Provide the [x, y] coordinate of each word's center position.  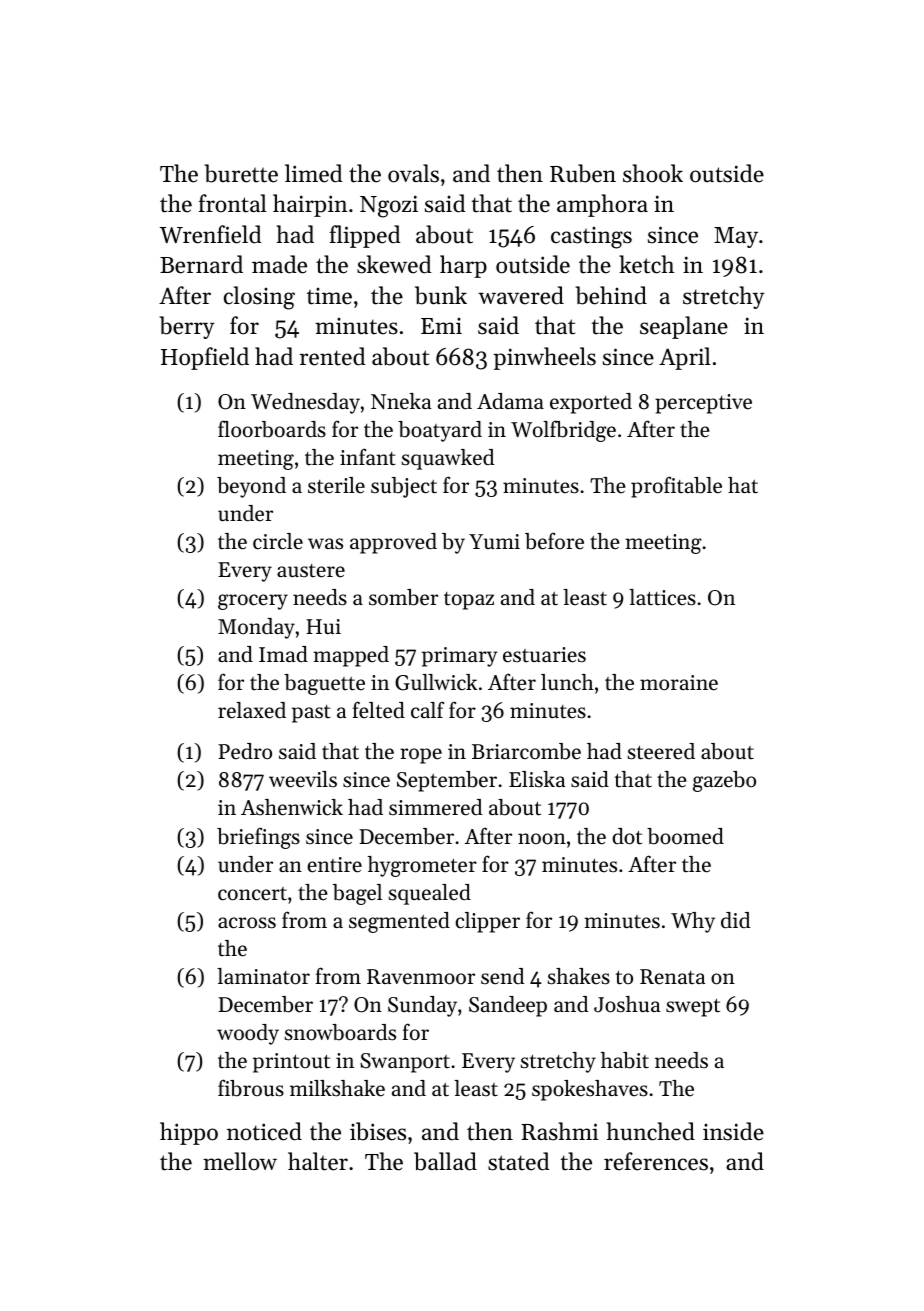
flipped [365, 236]
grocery [253, 602]
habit [625, 1060]
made [279, 264]
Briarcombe [526, 751]
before [554, 541]
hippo [189, 1133]
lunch [567, 682]
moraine [679, 683]
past [311, 714]
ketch [646, 264]
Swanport [405, 1063]
